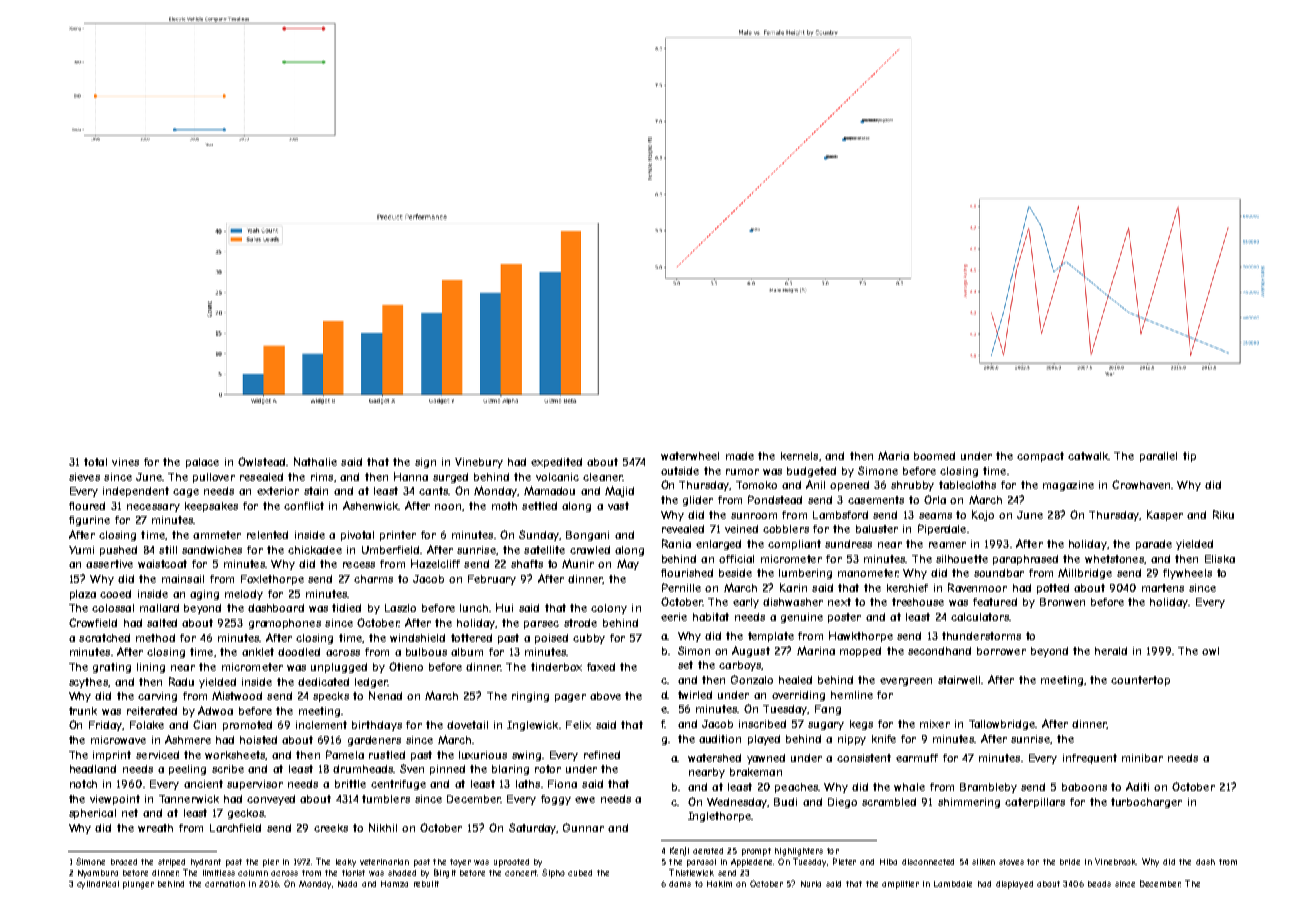  Describe the element at coordinates (237, 695) in the screenshot. I see `Mistwood` at that location.
